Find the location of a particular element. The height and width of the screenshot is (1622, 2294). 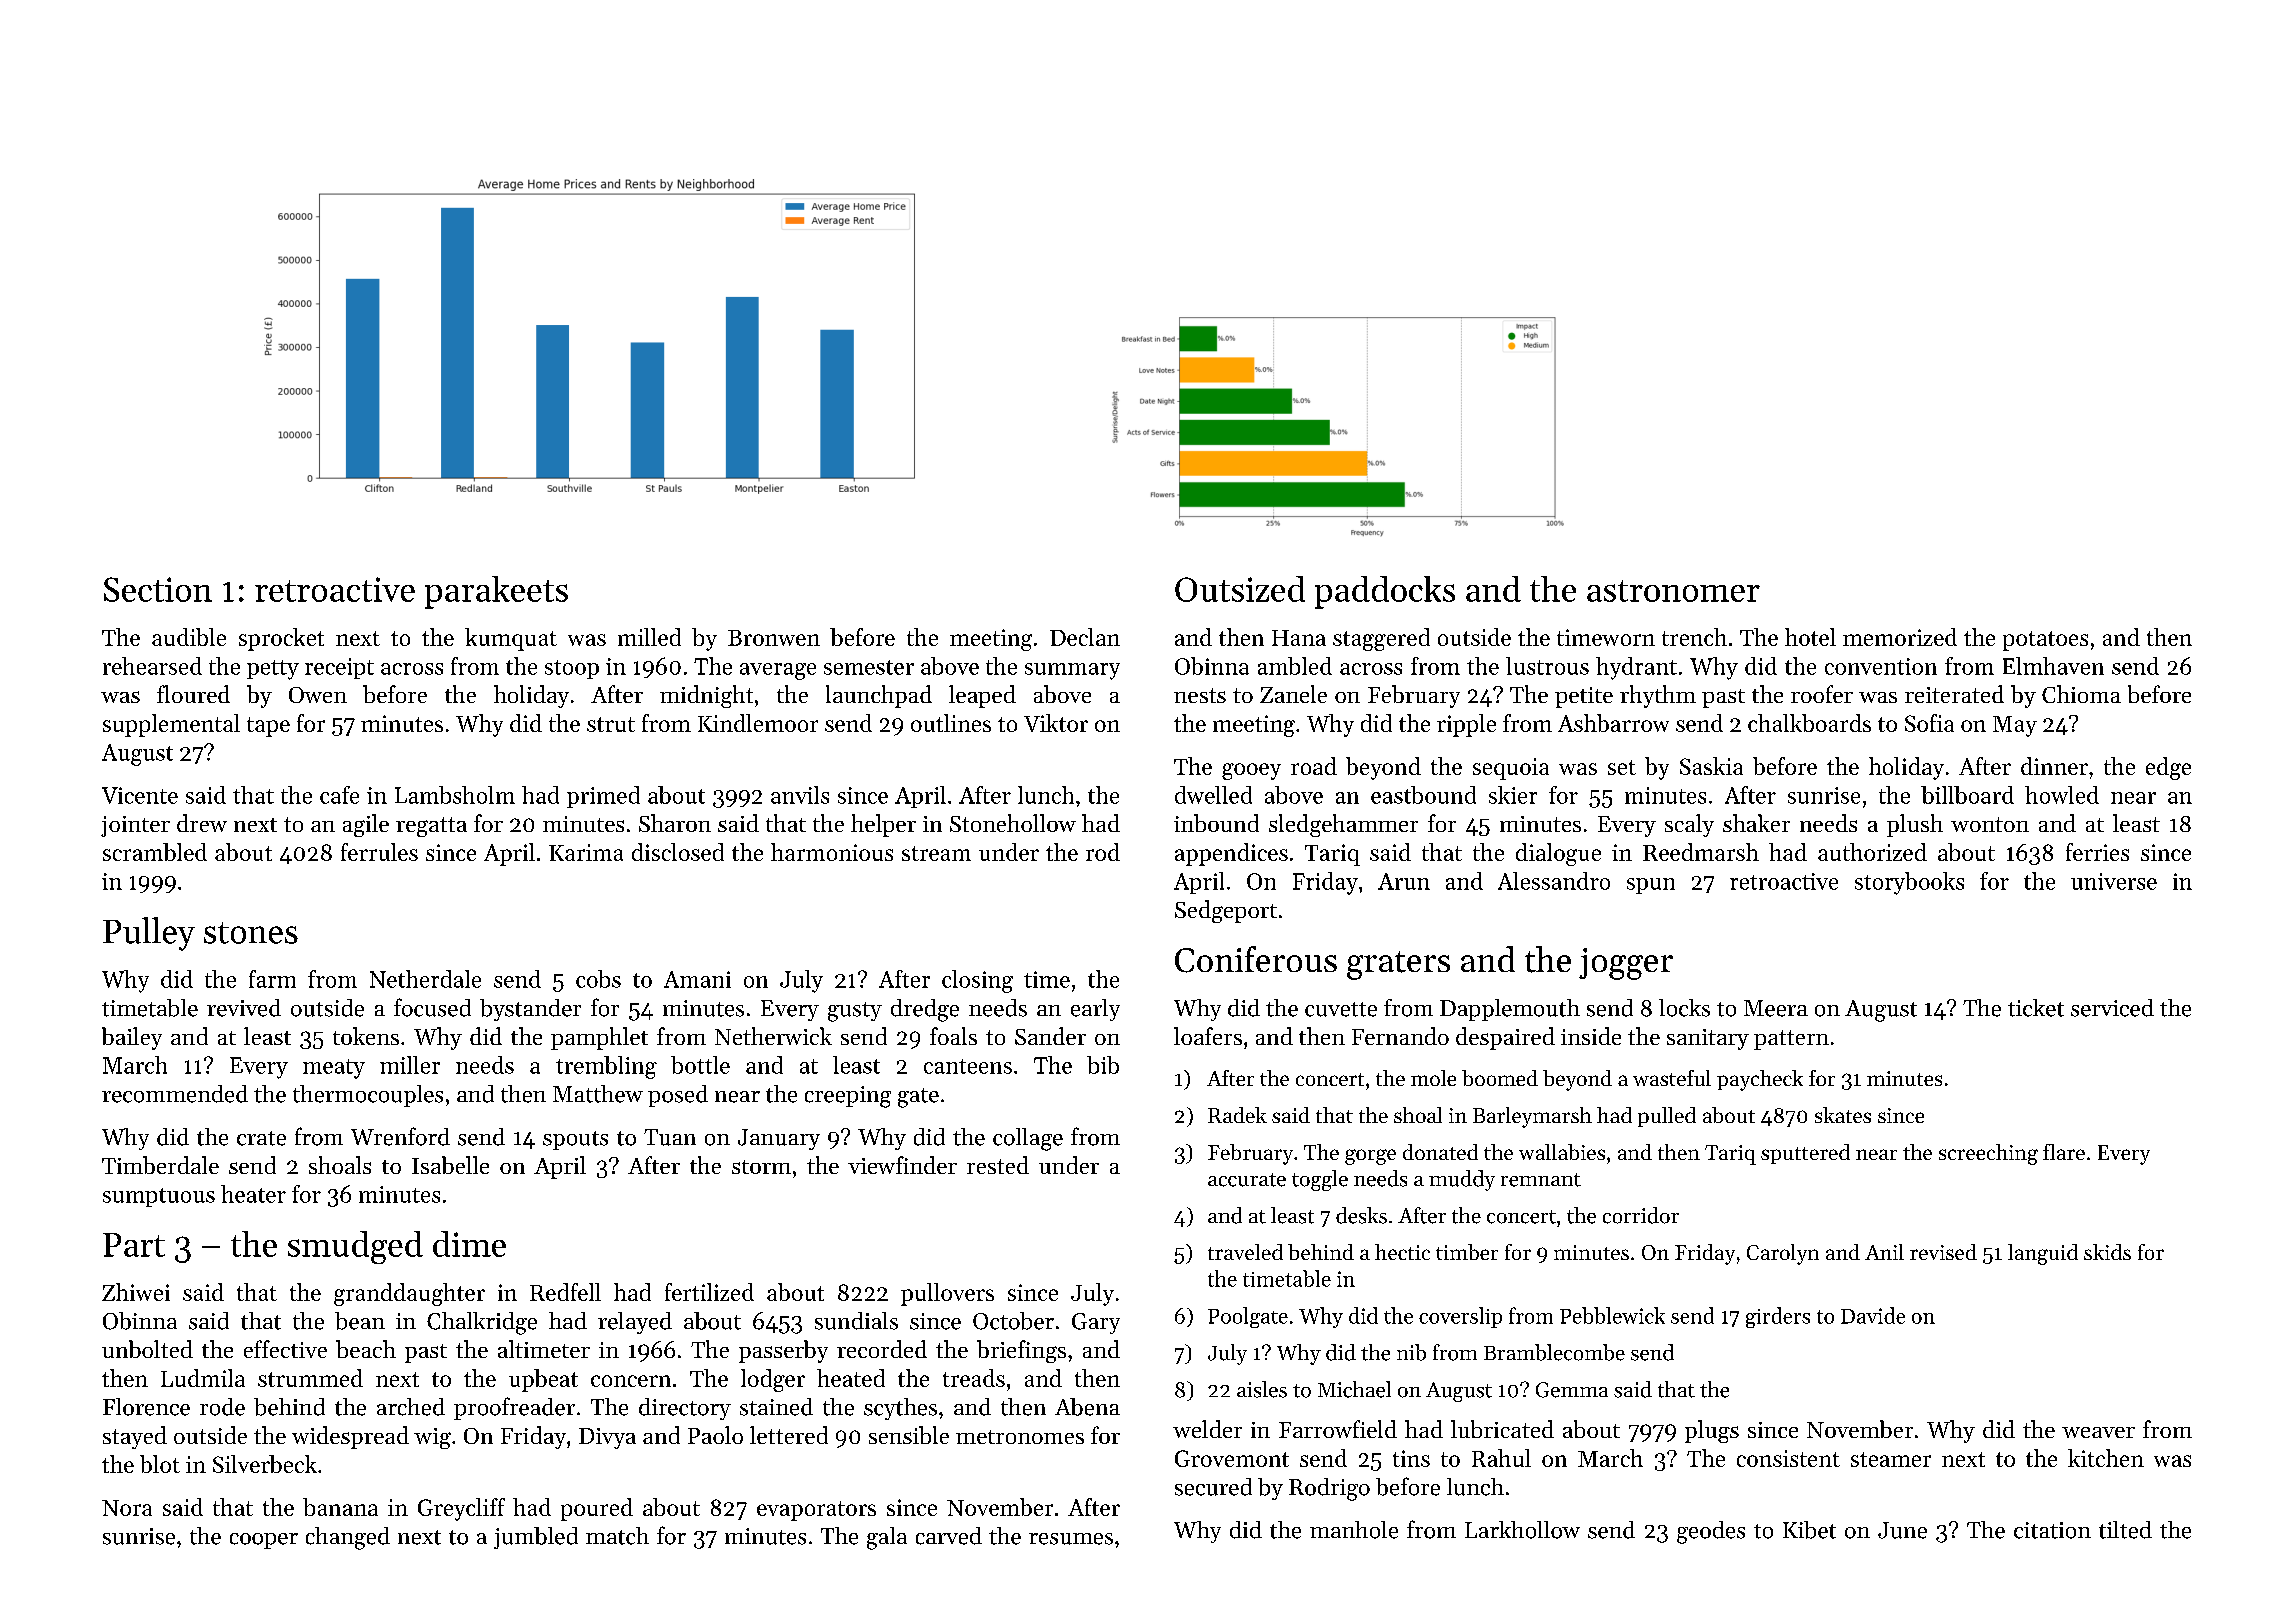

gorge is located at coordinates (1370, 1157).
